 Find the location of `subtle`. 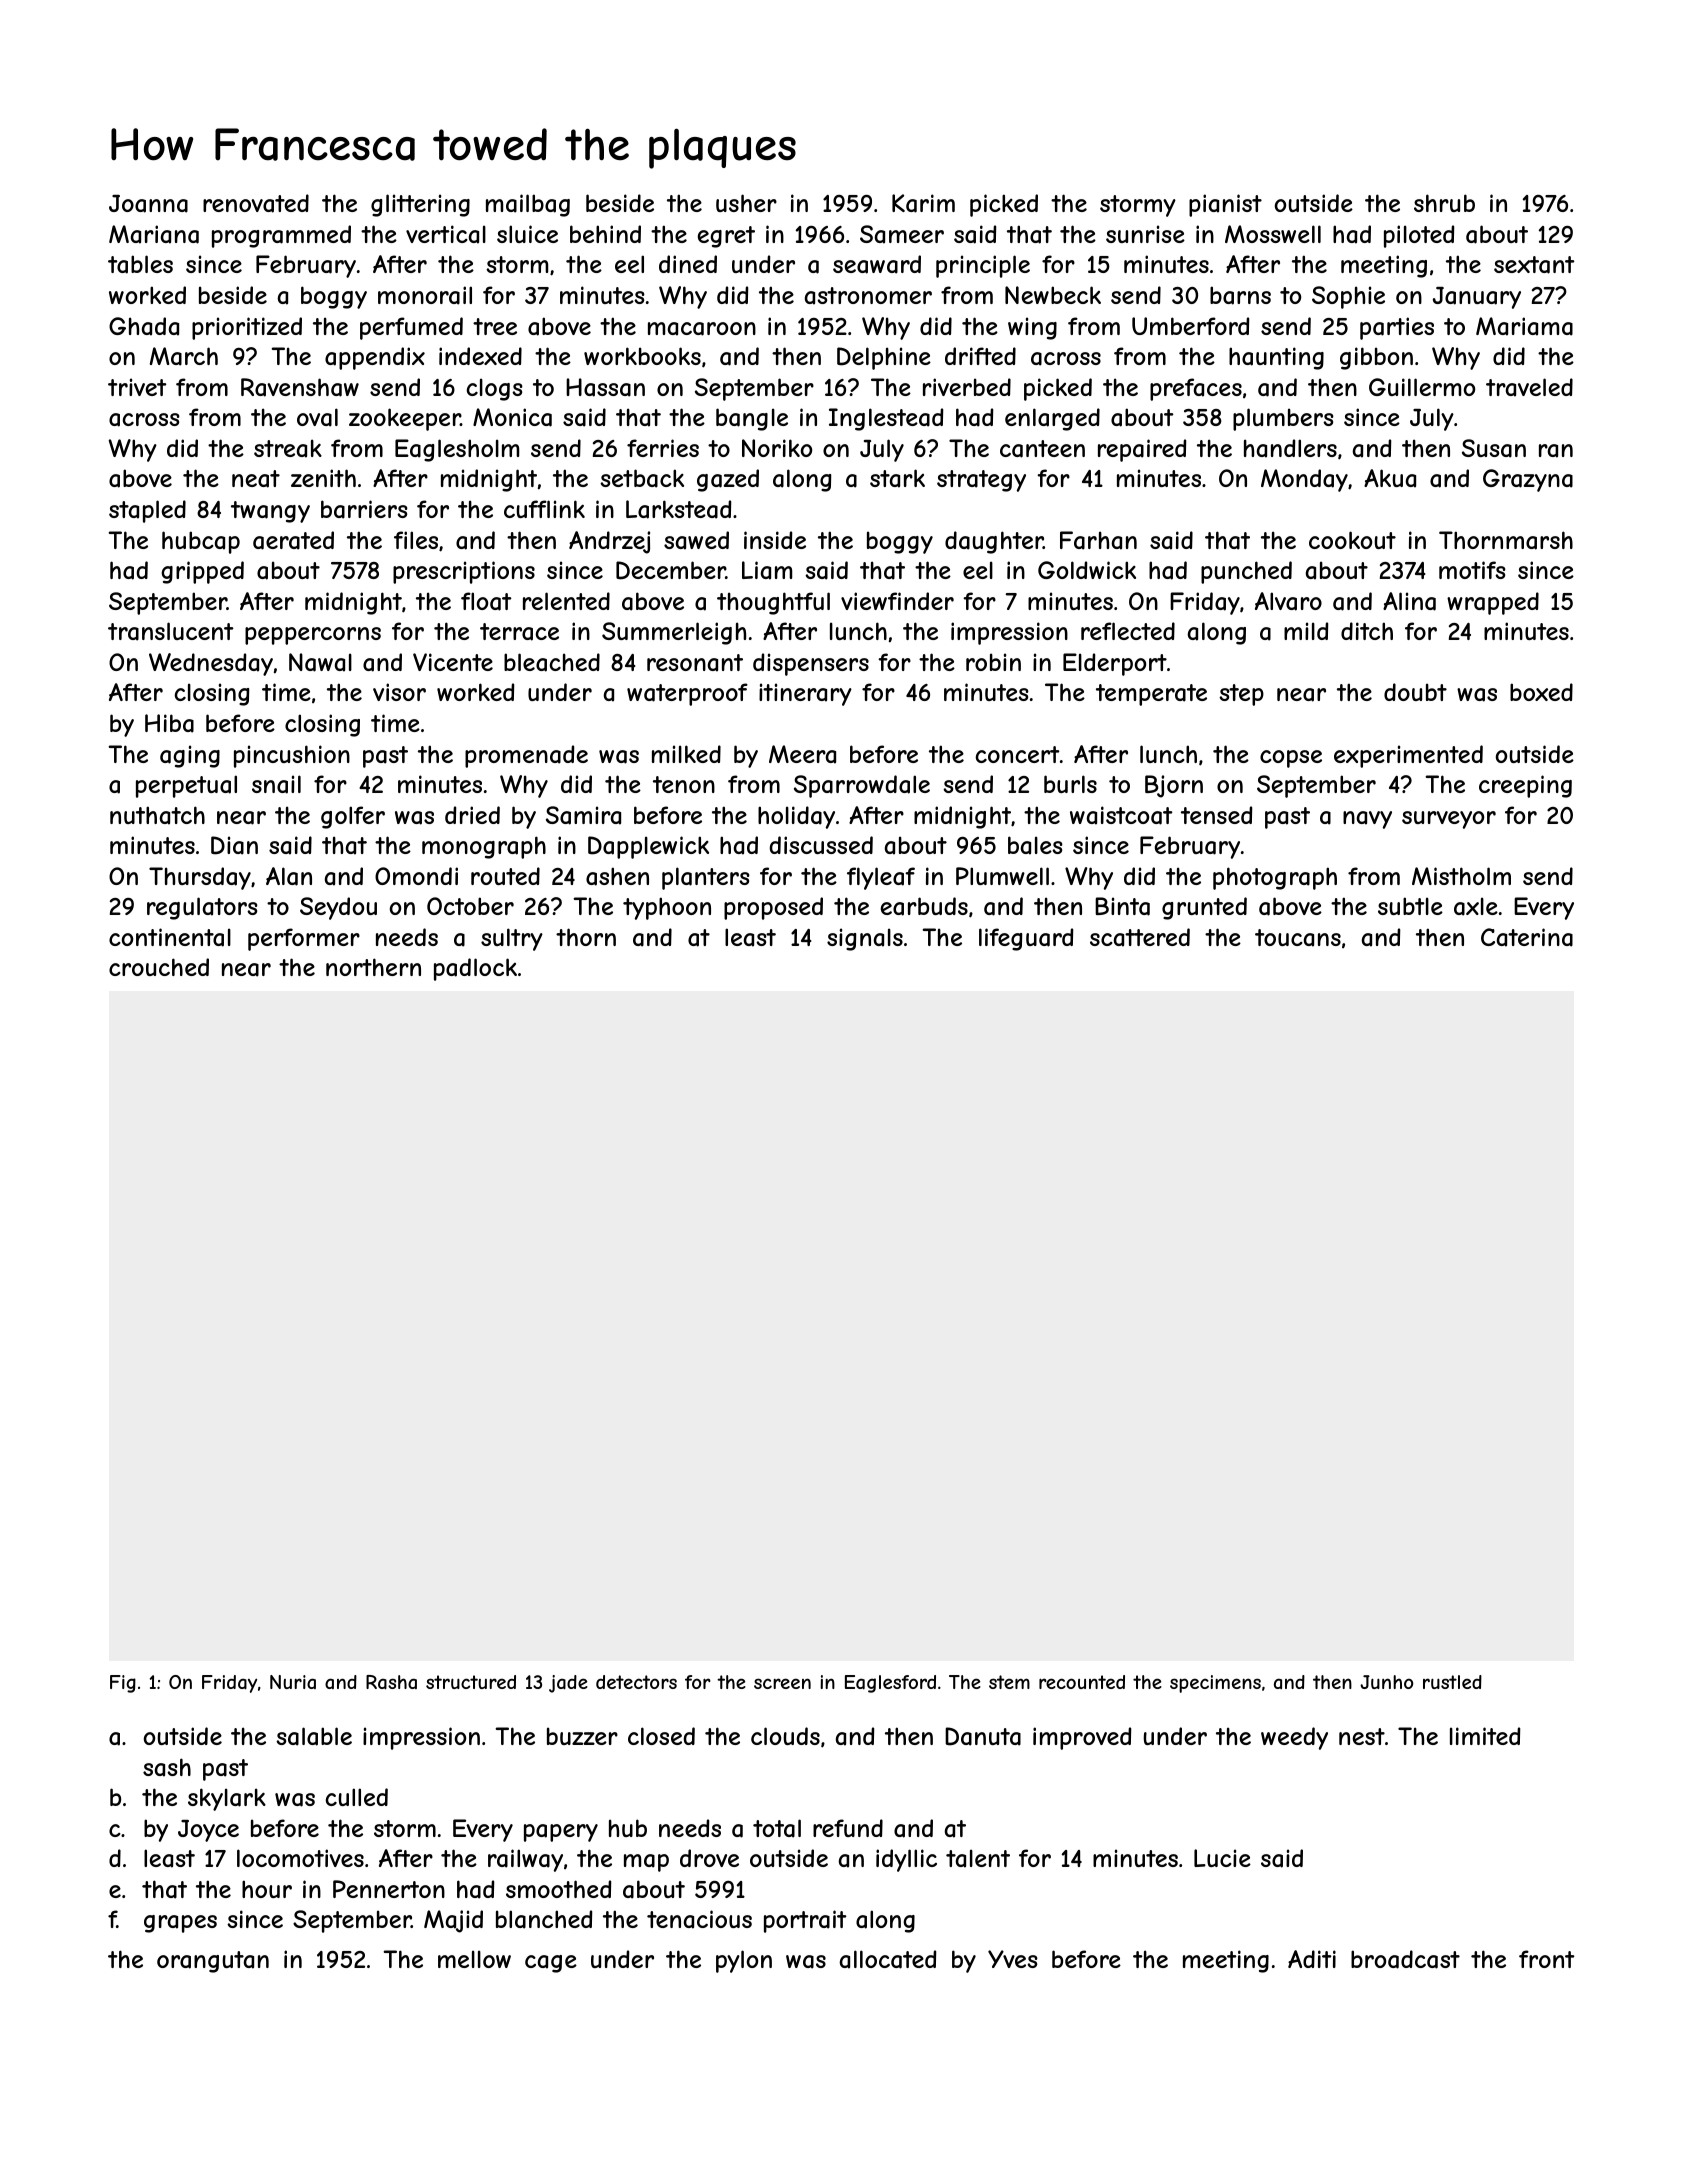

subtle is located at coordinates (1410, 906).
